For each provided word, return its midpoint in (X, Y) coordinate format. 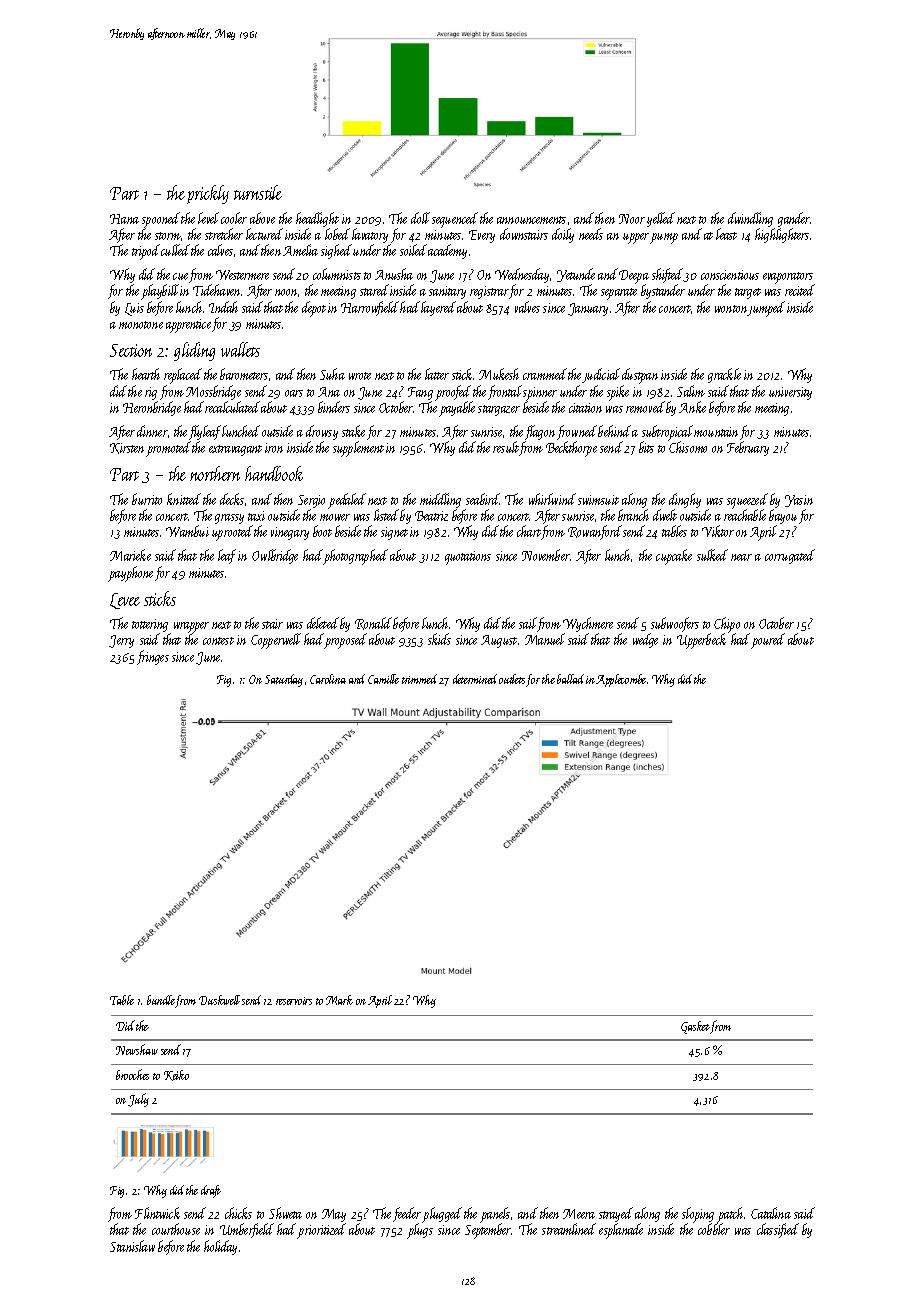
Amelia (300, 250)
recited (800, 290)
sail (528, 623)
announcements (531, 220)
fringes (153, 657)
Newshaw (137, 1049)
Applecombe (621, 680)
